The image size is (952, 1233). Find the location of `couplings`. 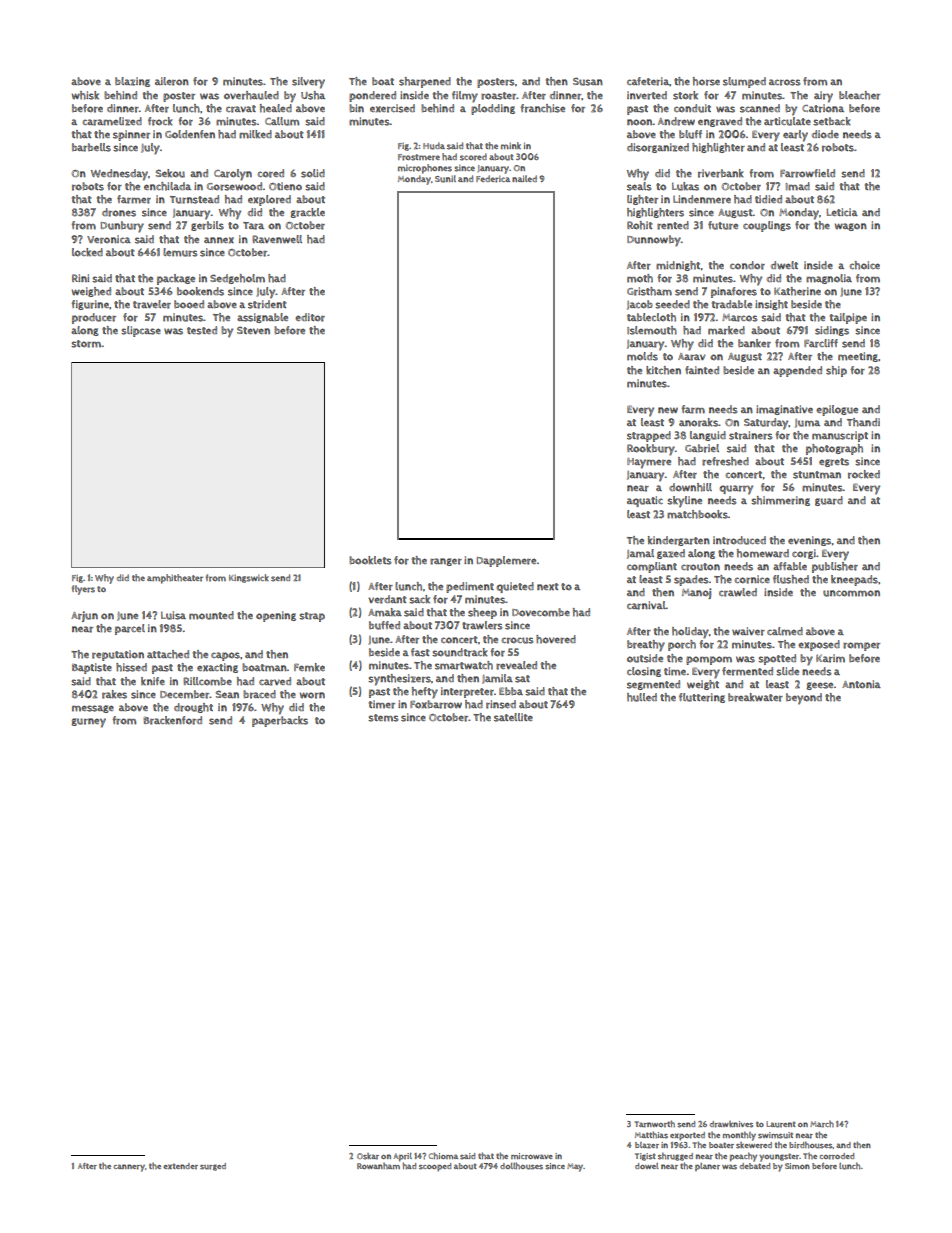

couplings is located at coordinates (767, 226).
